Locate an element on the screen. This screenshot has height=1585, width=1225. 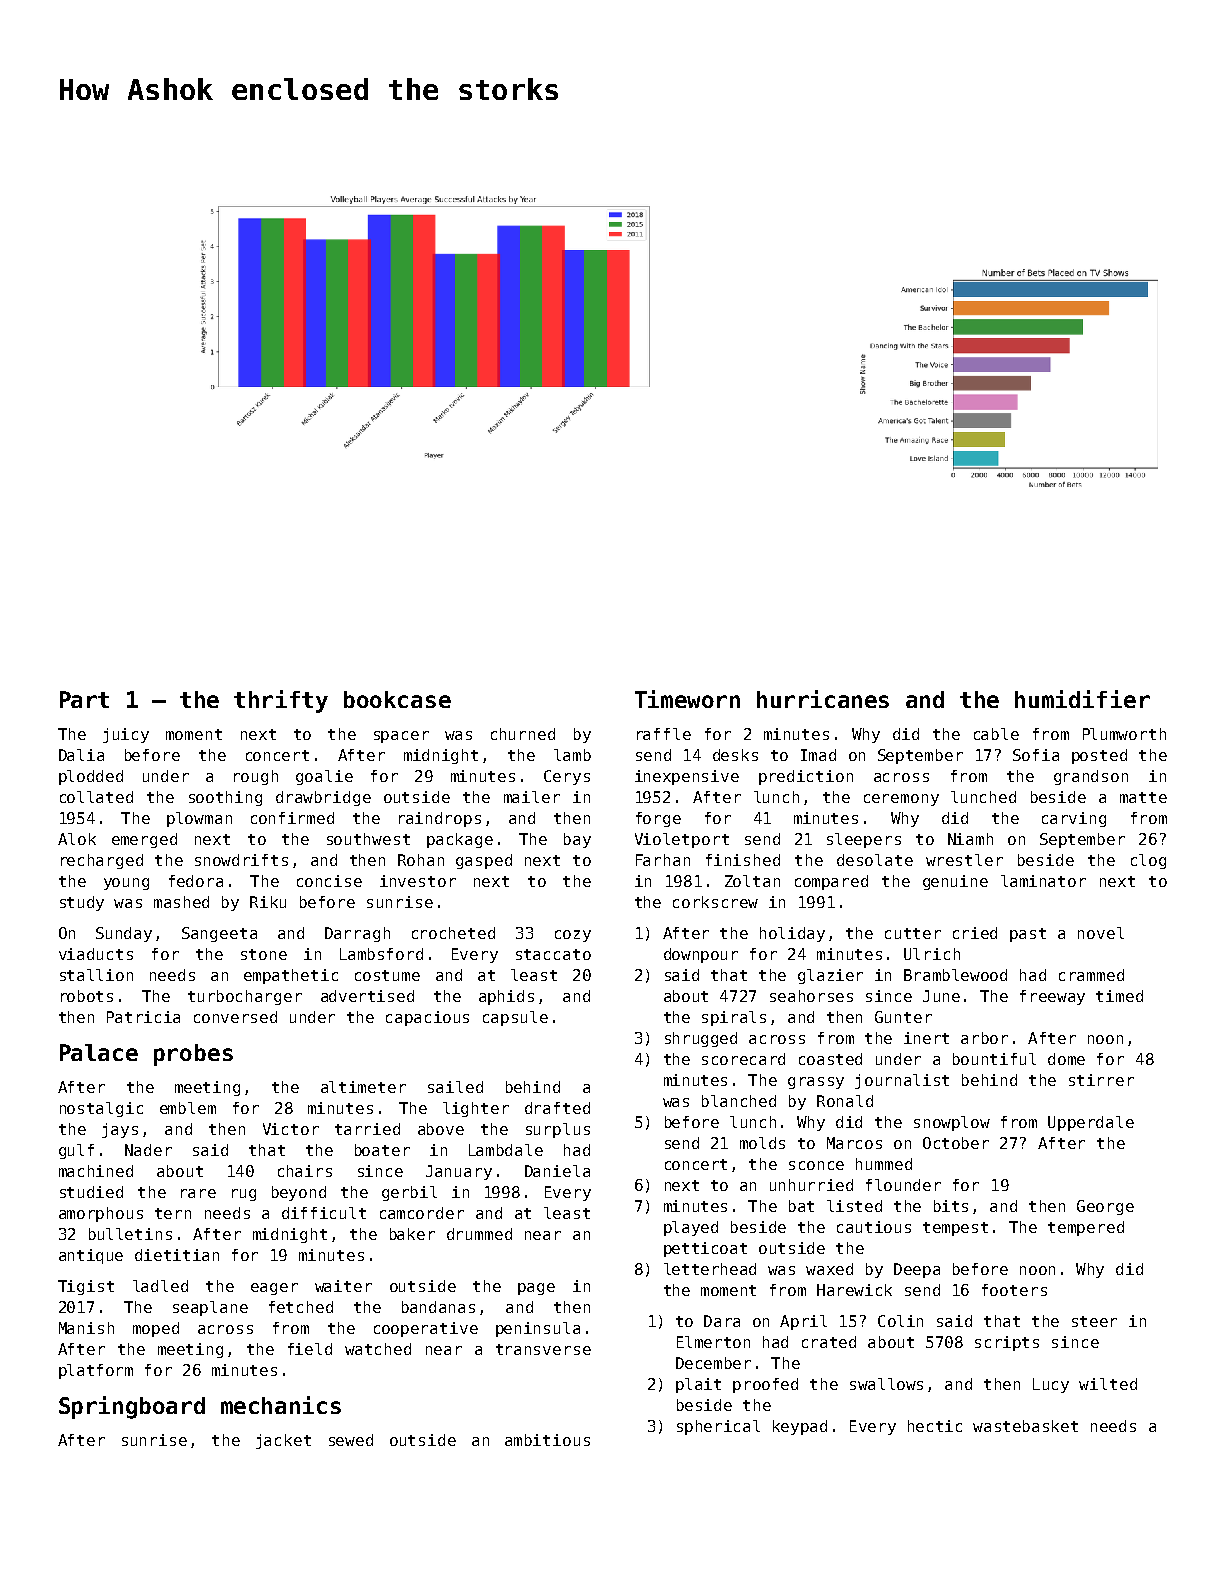
platform is located at coordinates (96, 1371).
